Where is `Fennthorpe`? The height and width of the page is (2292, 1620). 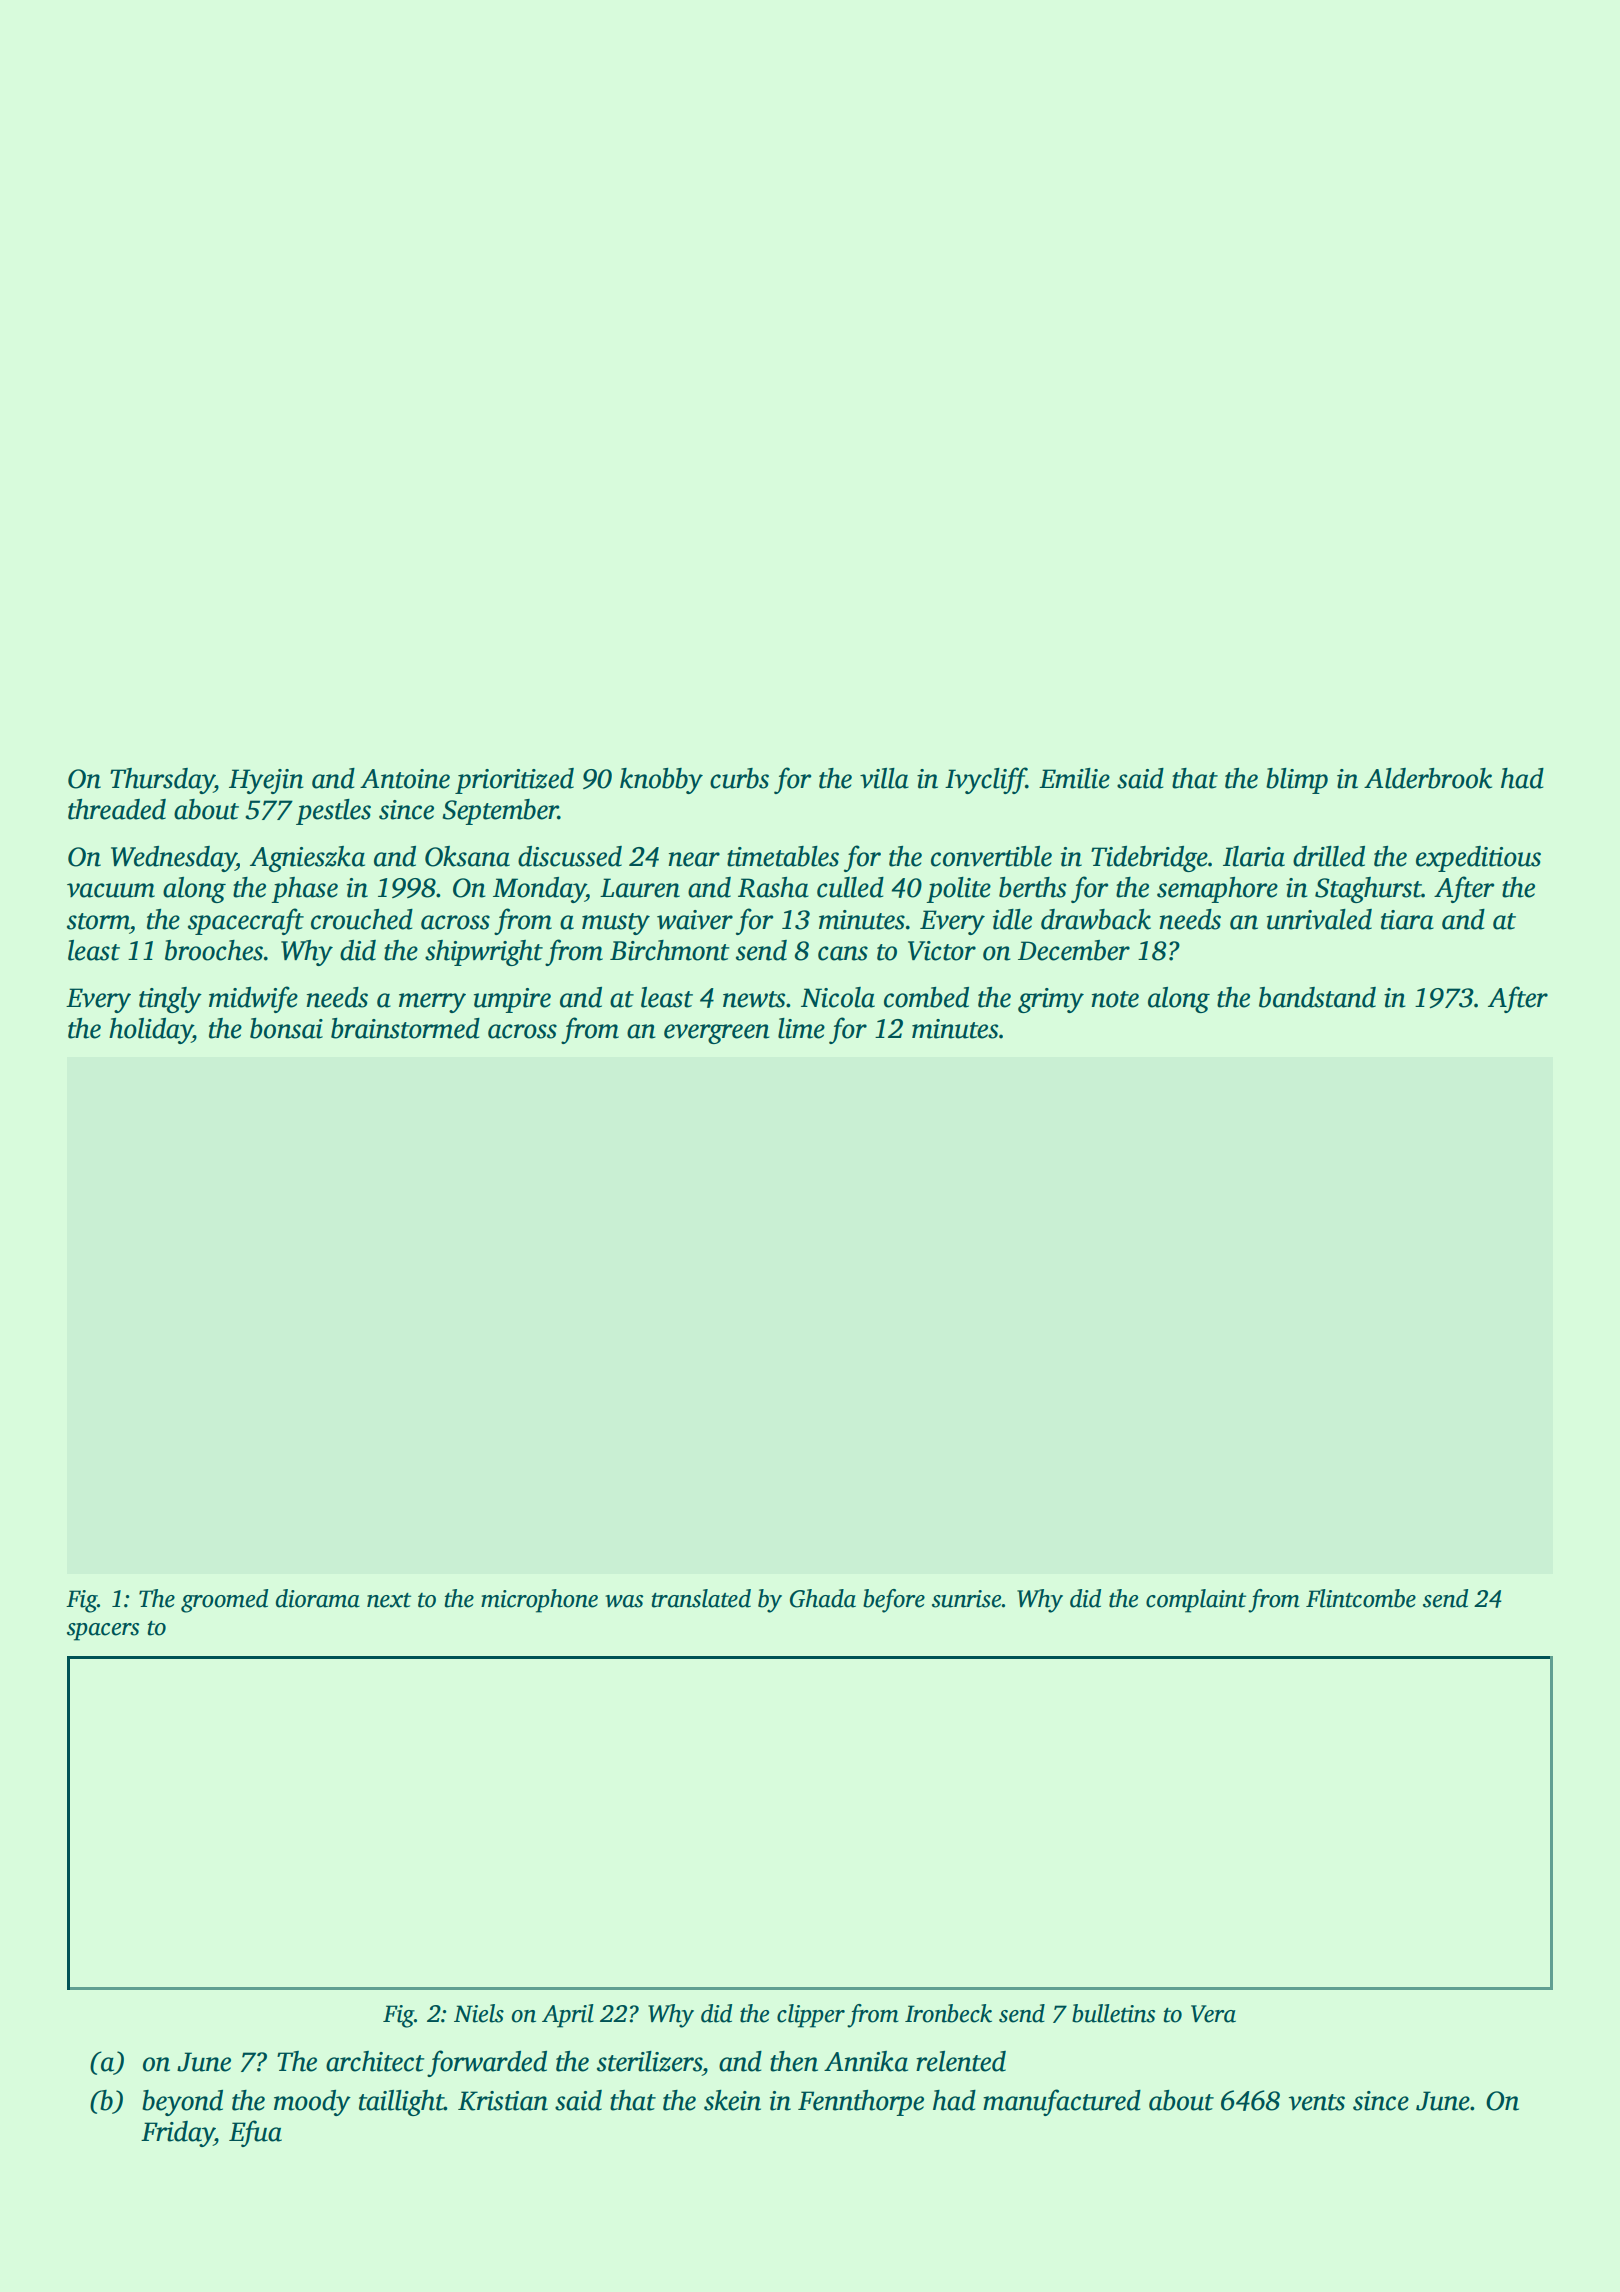
Fennthorpe is located at coordinates (861, 2103).
